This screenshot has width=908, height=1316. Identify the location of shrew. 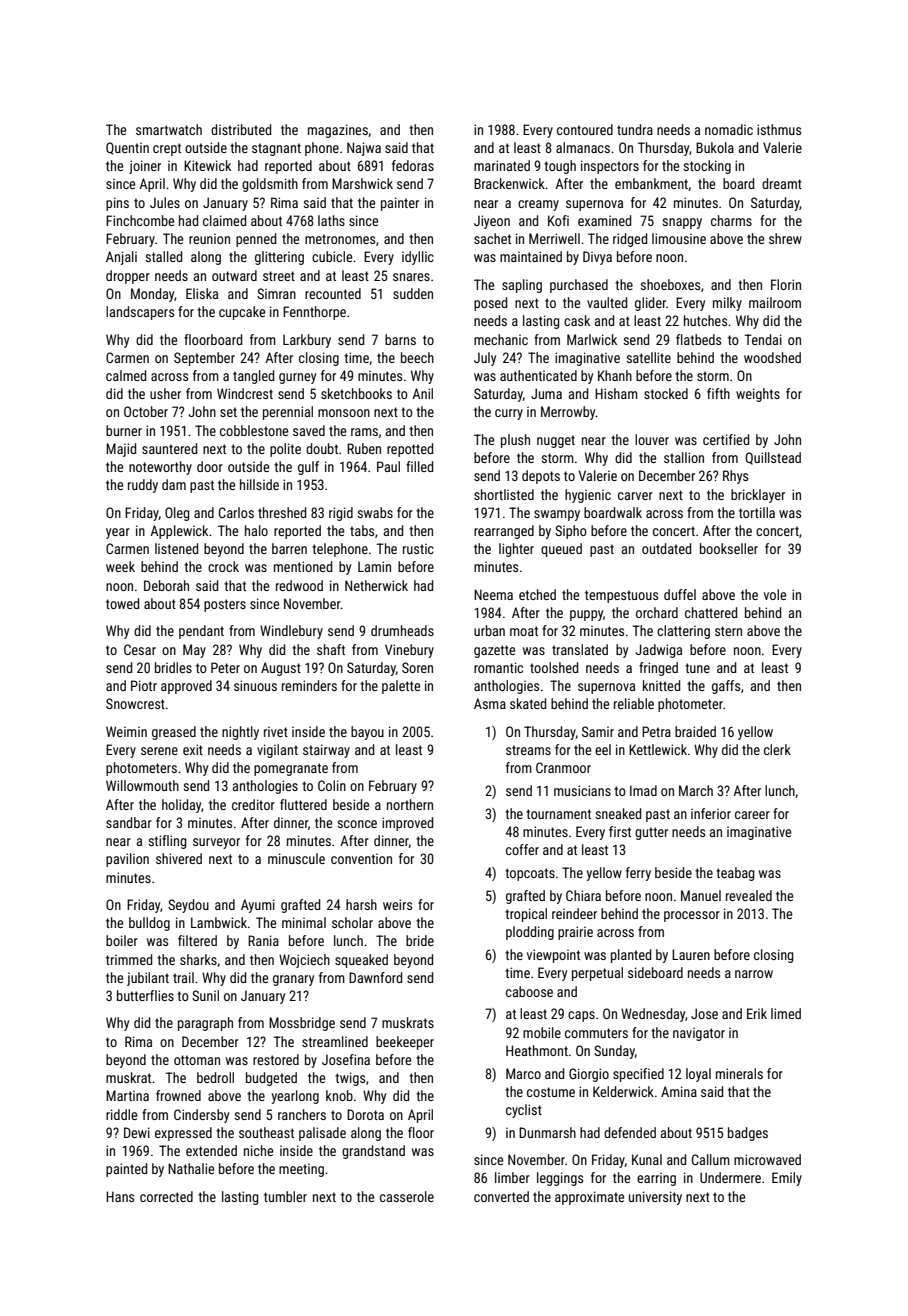
(785, 238).
